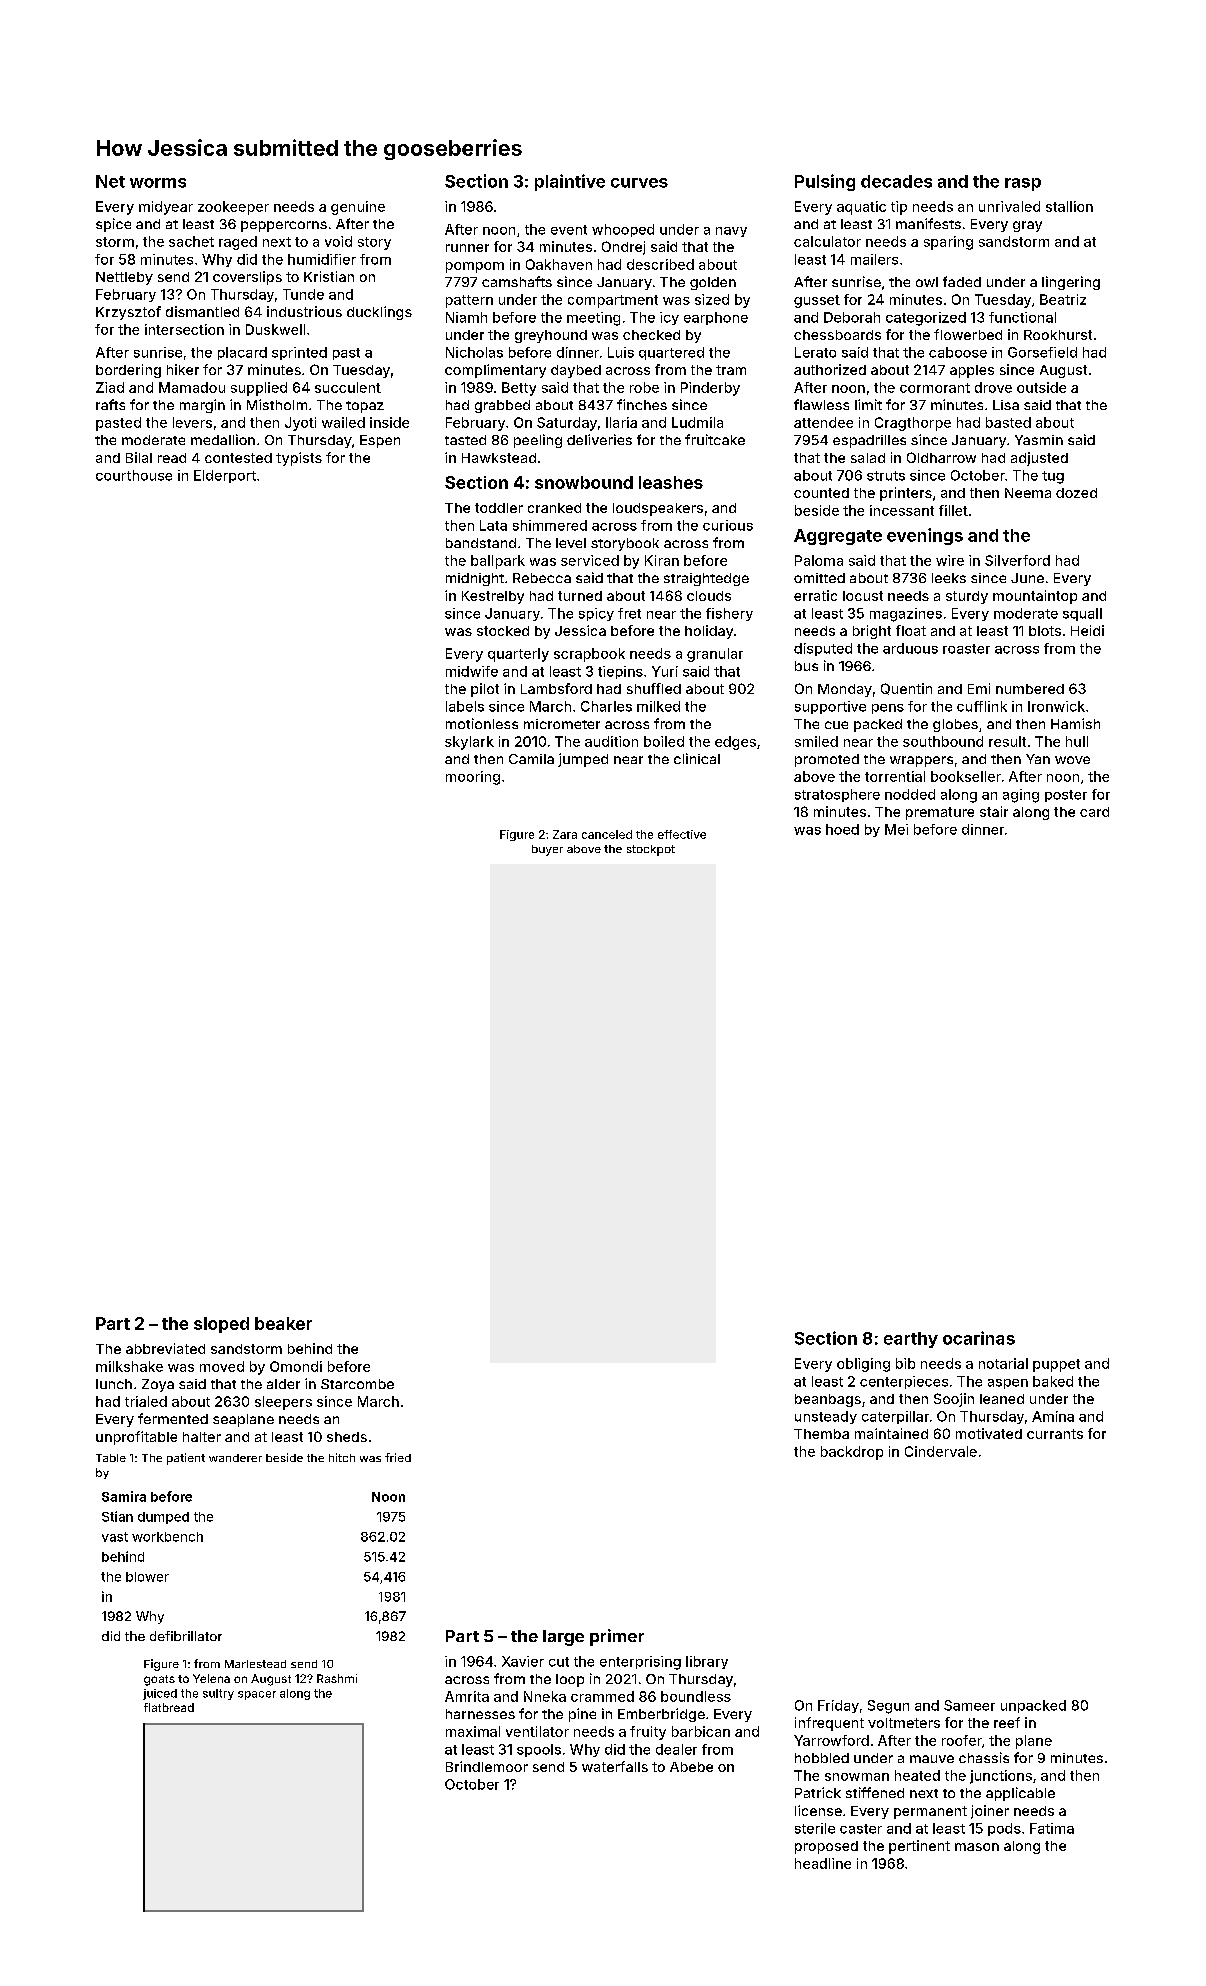 The width and height of the screenshot is (1206, 1986). What do you see at coordinates (896, 181) in the screenshot?
I see `decades` at bounding box center [896, 181].
